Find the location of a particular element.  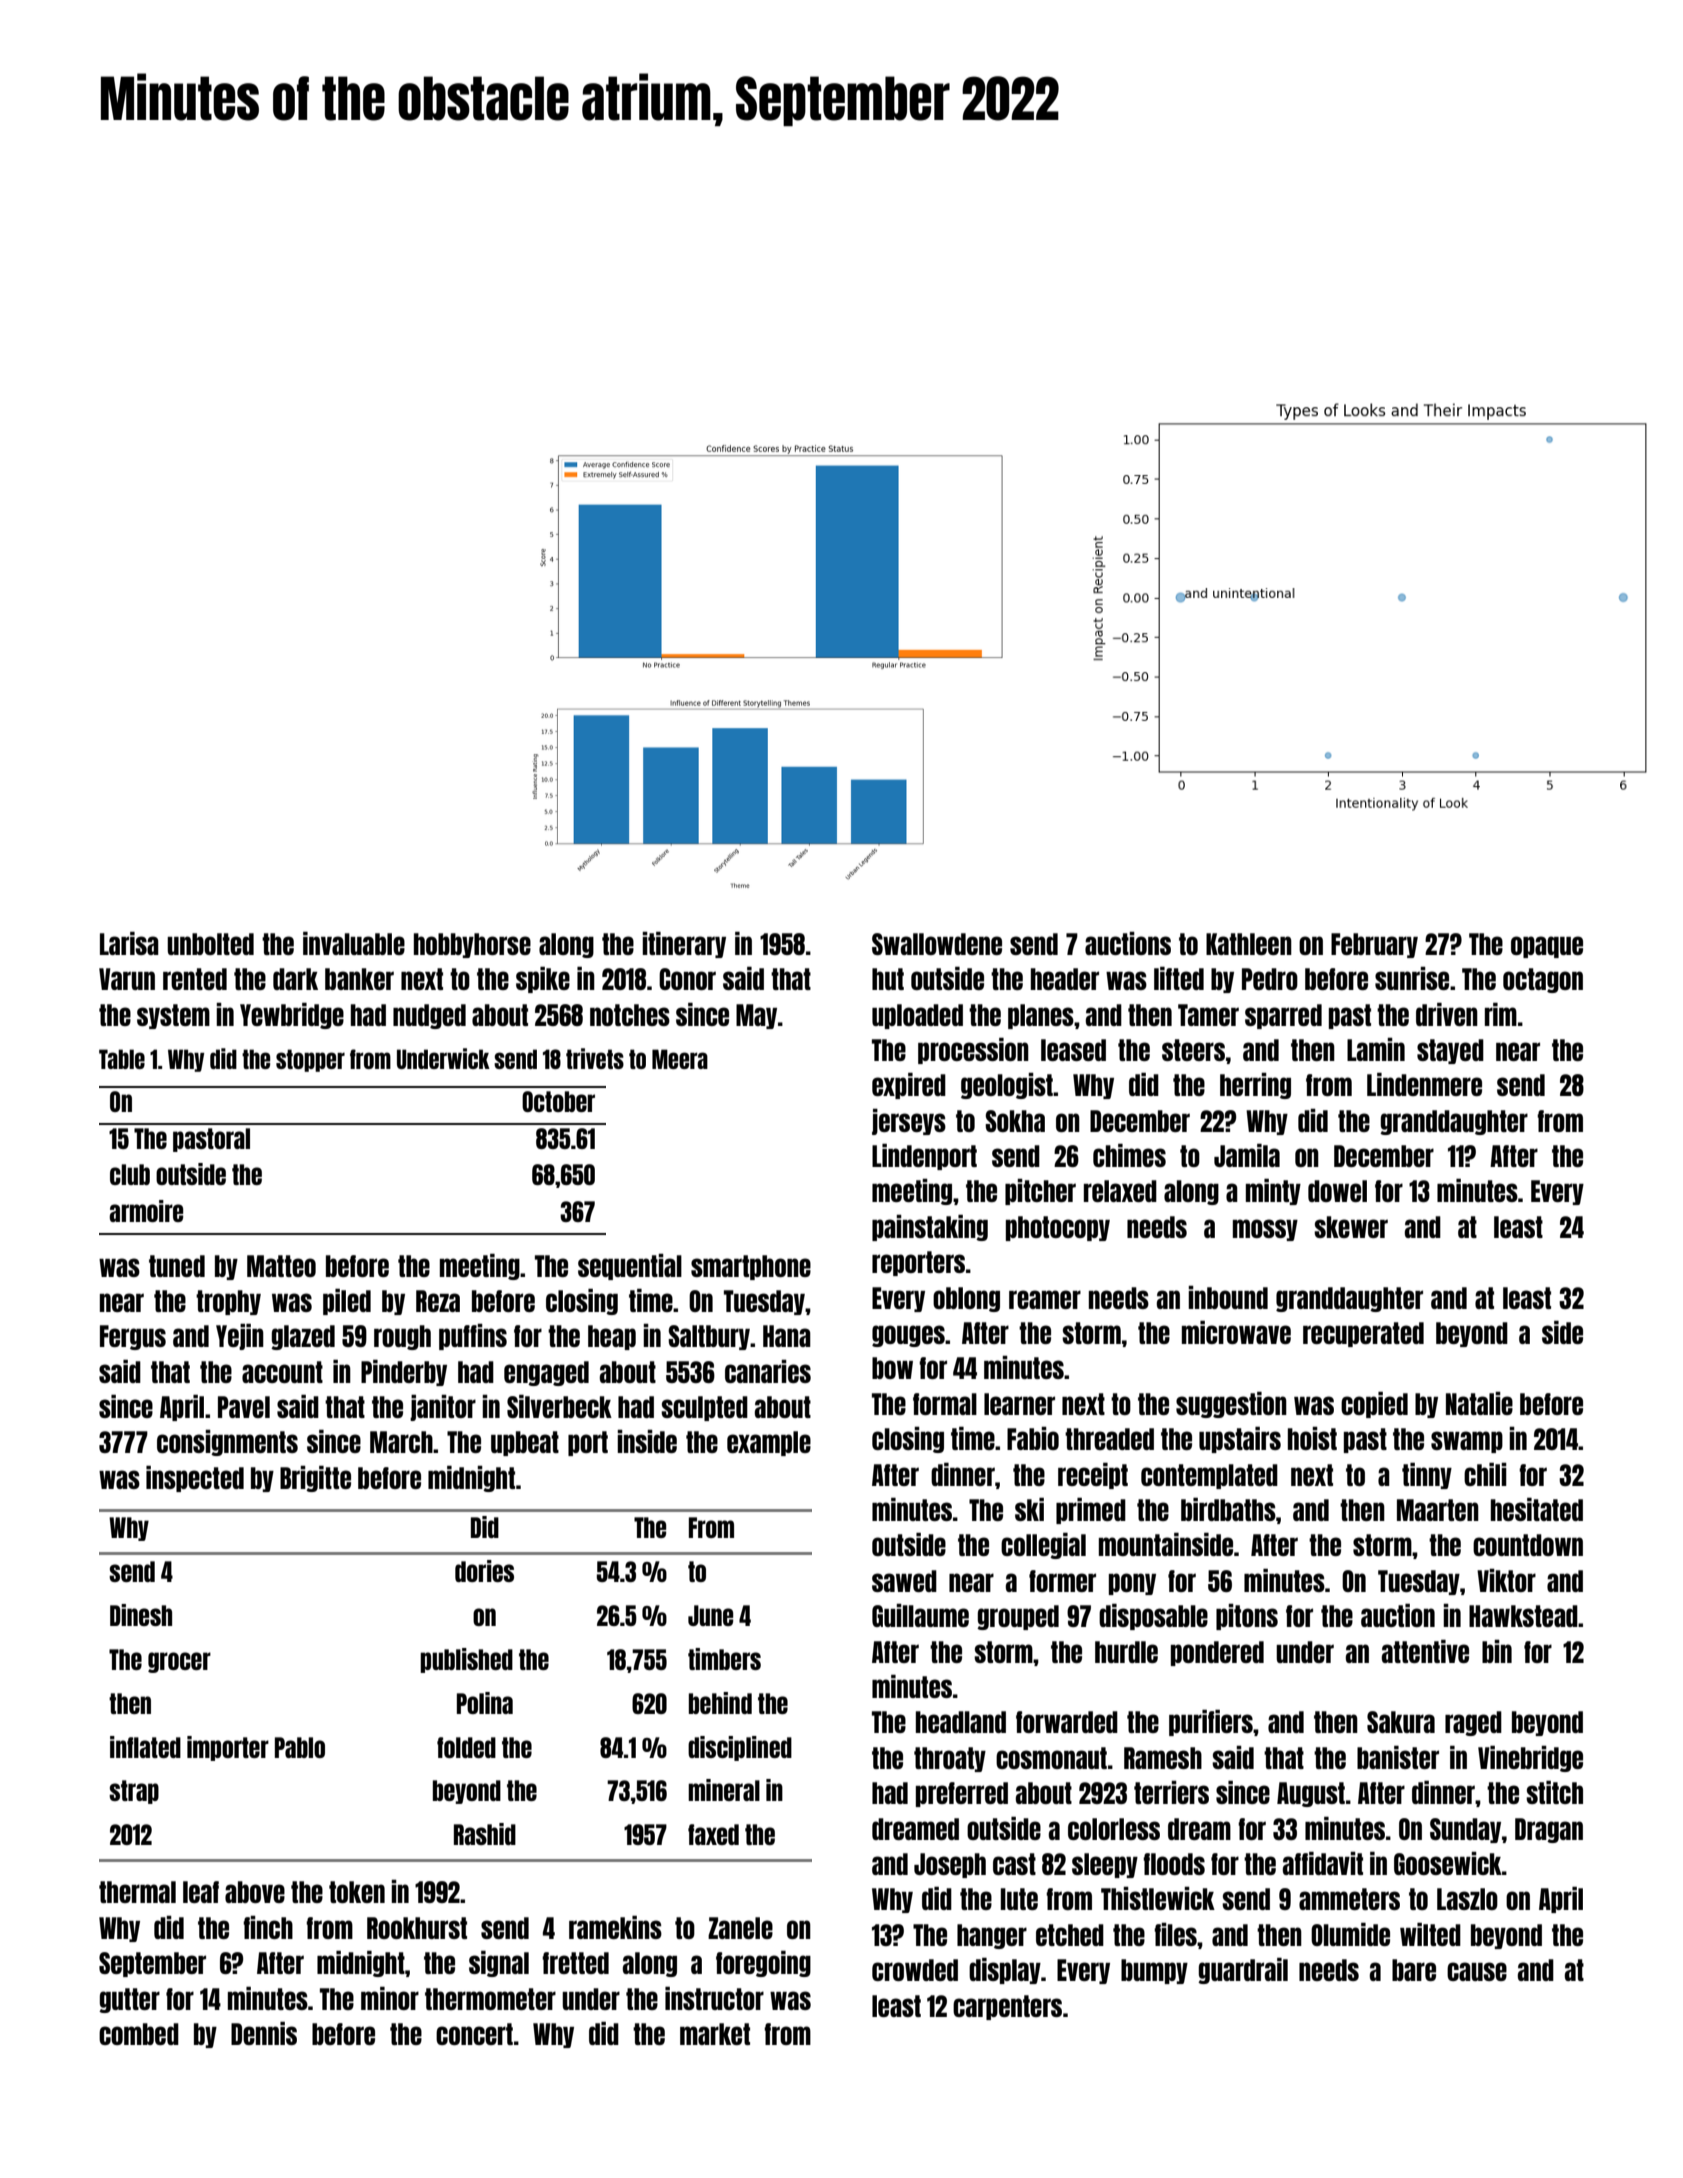

token is located at coordinates (357, 1892).
